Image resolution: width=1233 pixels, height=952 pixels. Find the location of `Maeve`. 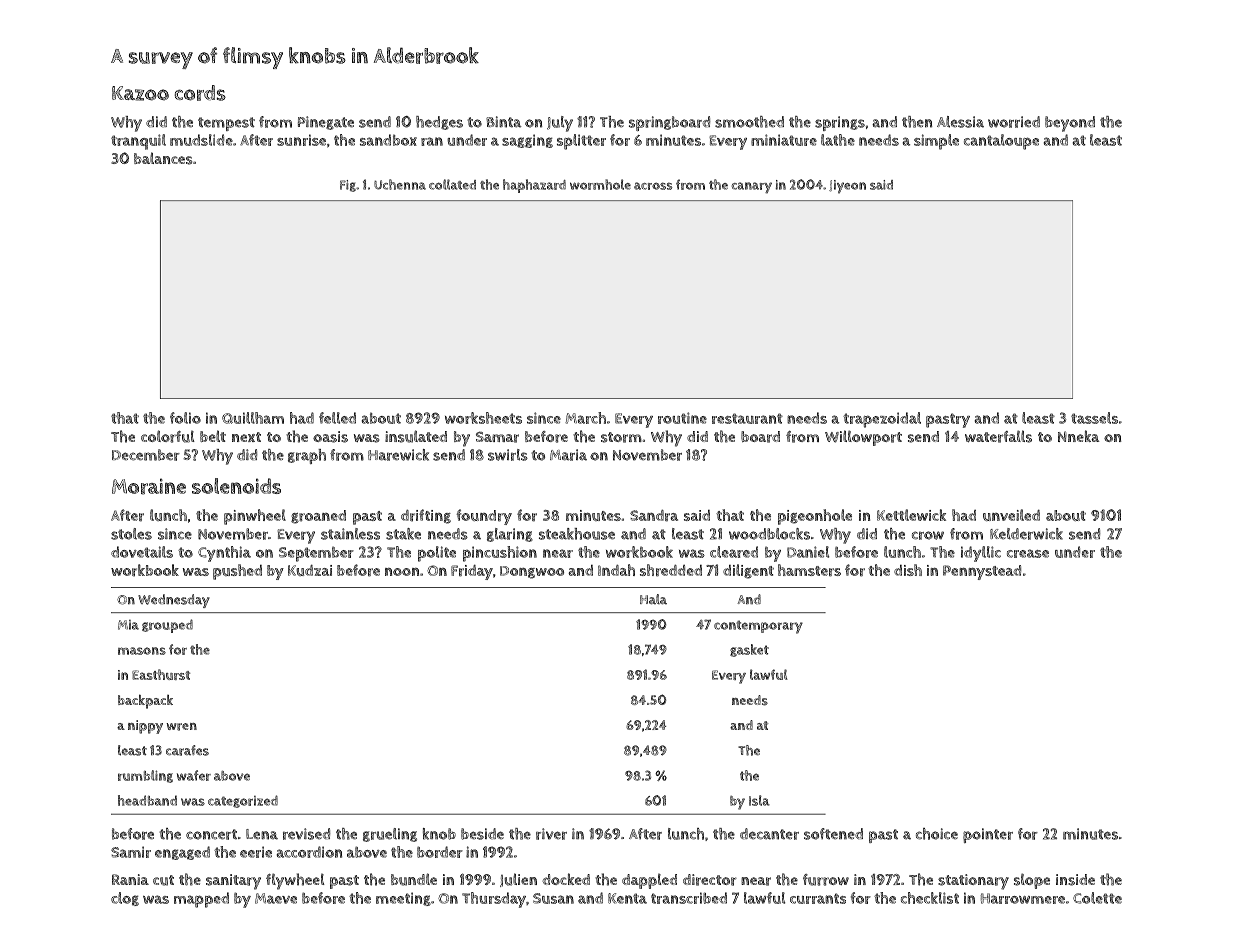

Maeve is located at coordinates (276, 898).
